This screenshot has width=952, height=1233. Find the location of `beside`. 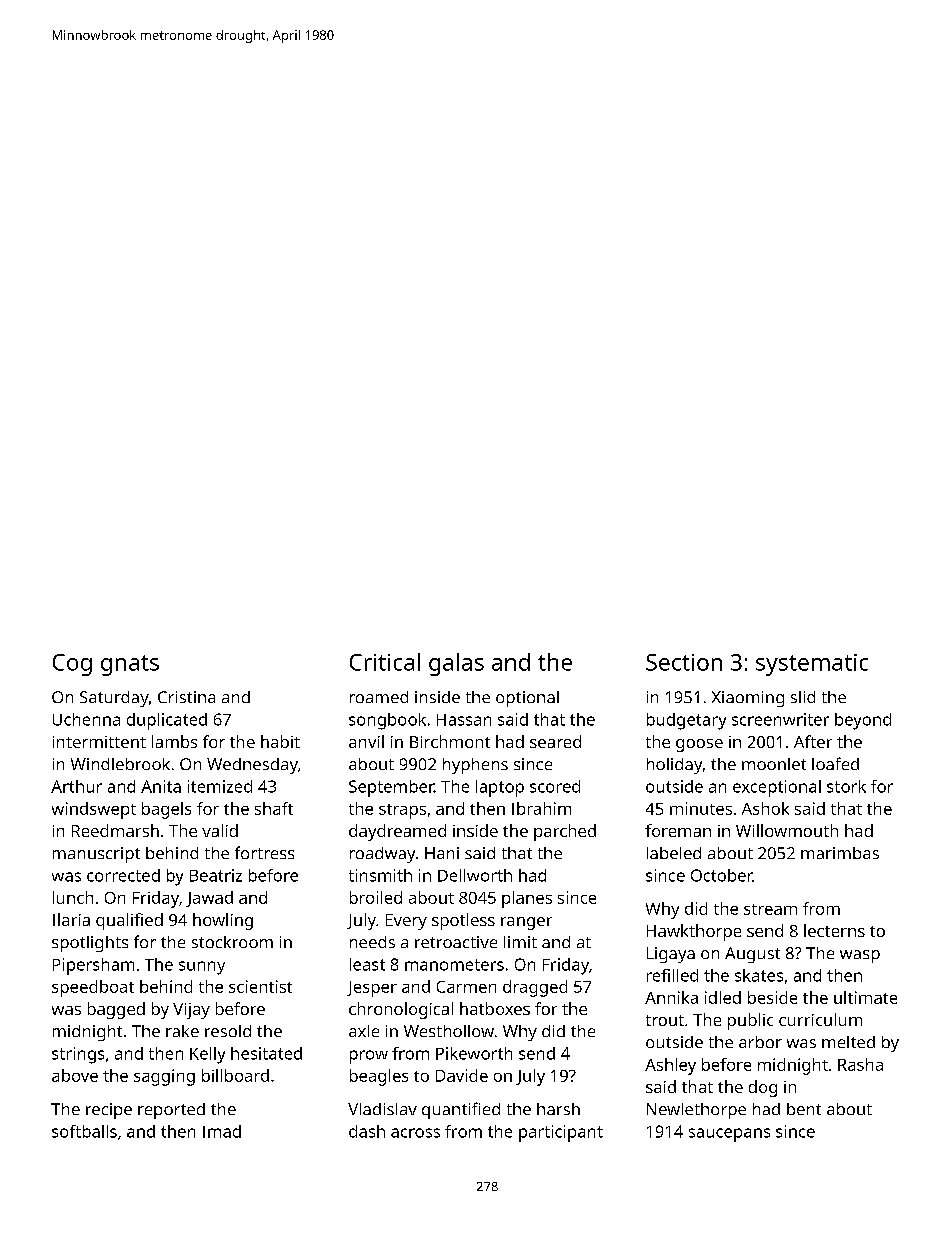

beside is located at coordinates (772, 997).
